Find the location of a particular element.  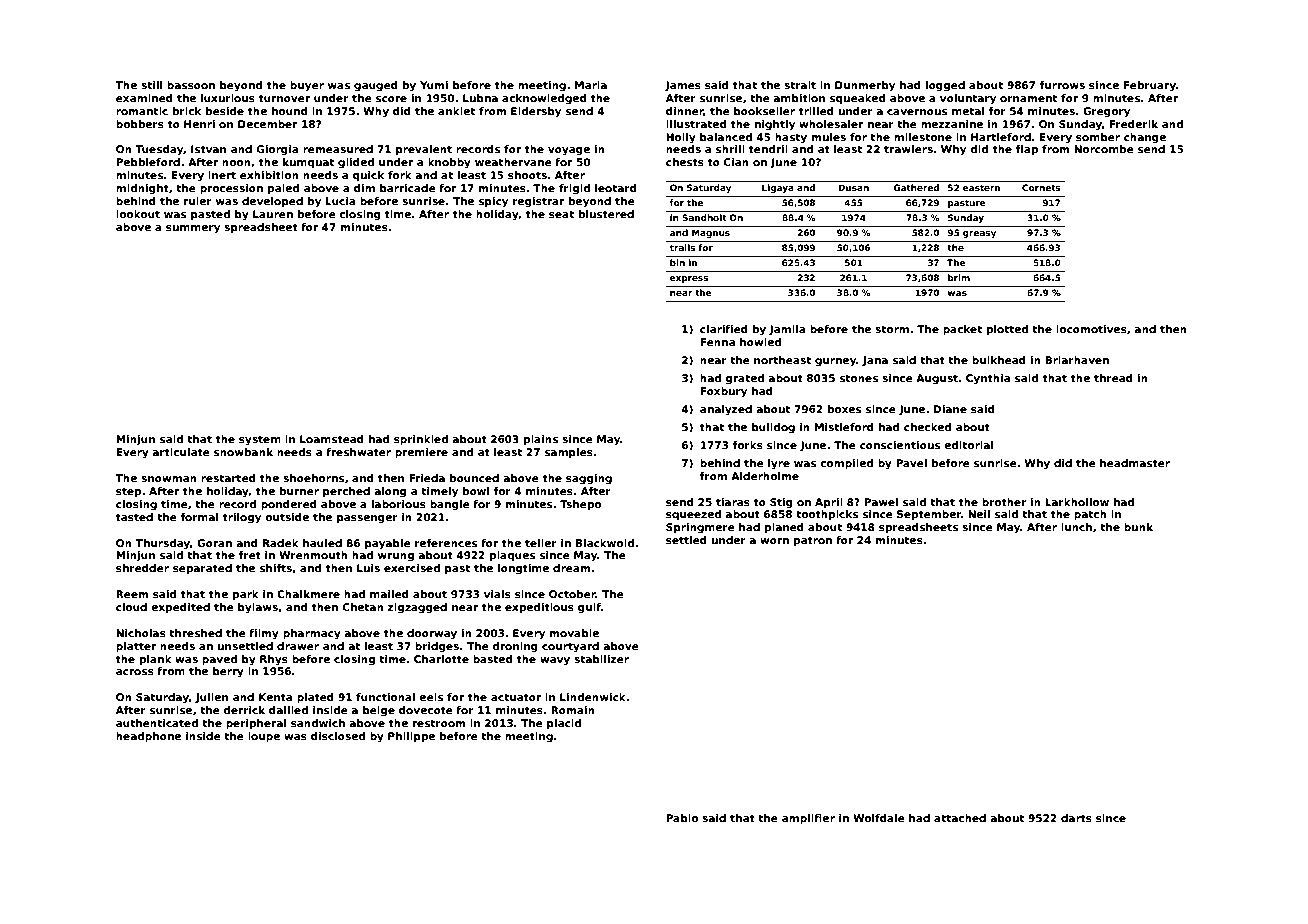

remeasured is located at coordinates (338, 149).
